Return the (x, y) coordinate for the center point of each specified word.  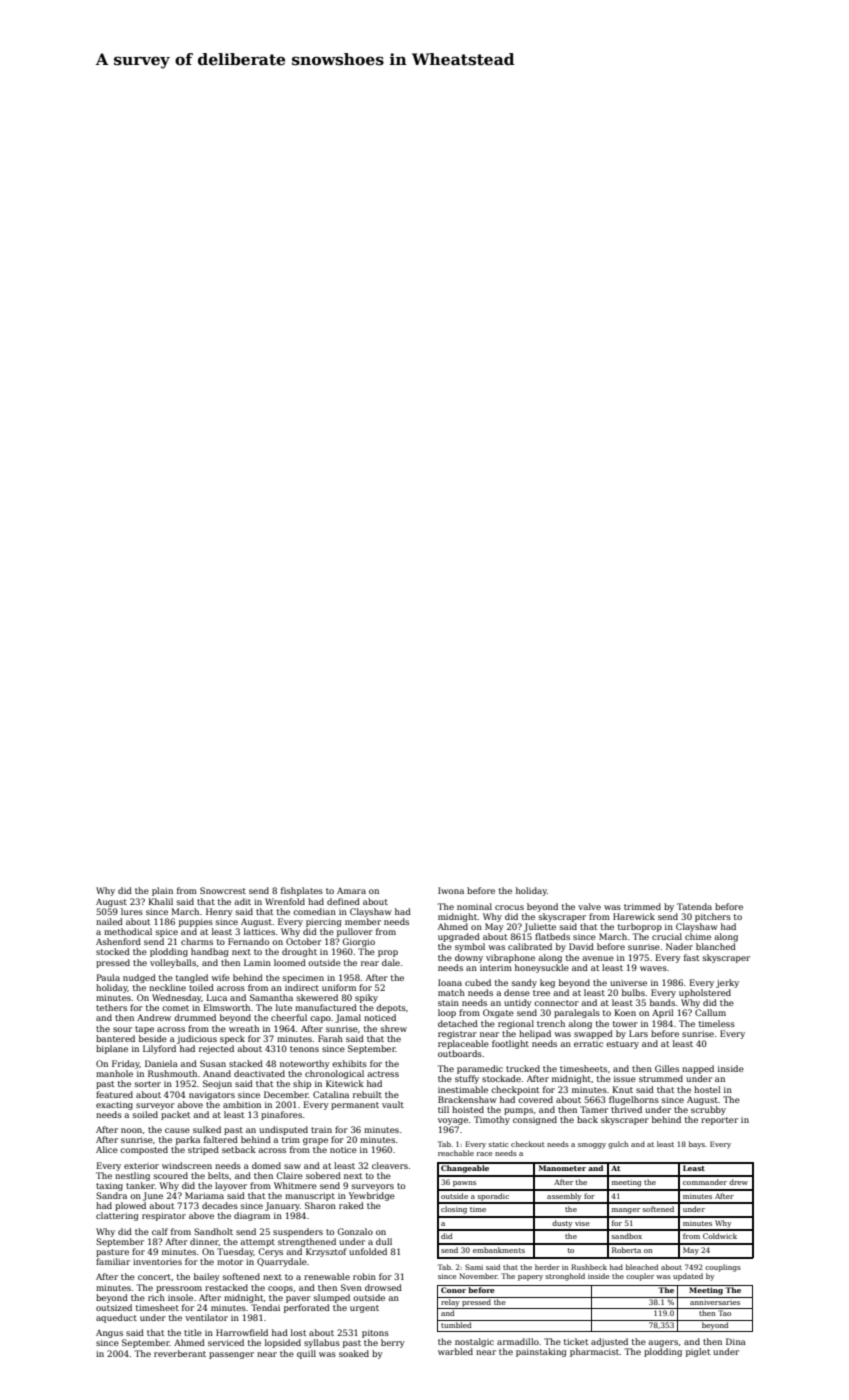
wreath (244, 1028)
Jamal (348, 1018)
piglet (698, 1352)
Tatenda (694, 906)
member (363, 921)
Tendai (265, 1307)
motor (230, 1262)
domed (266, 1165)
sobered (323, 1175)
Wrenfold (285, 901)
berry (393, 1343)
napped (698, 1069)
